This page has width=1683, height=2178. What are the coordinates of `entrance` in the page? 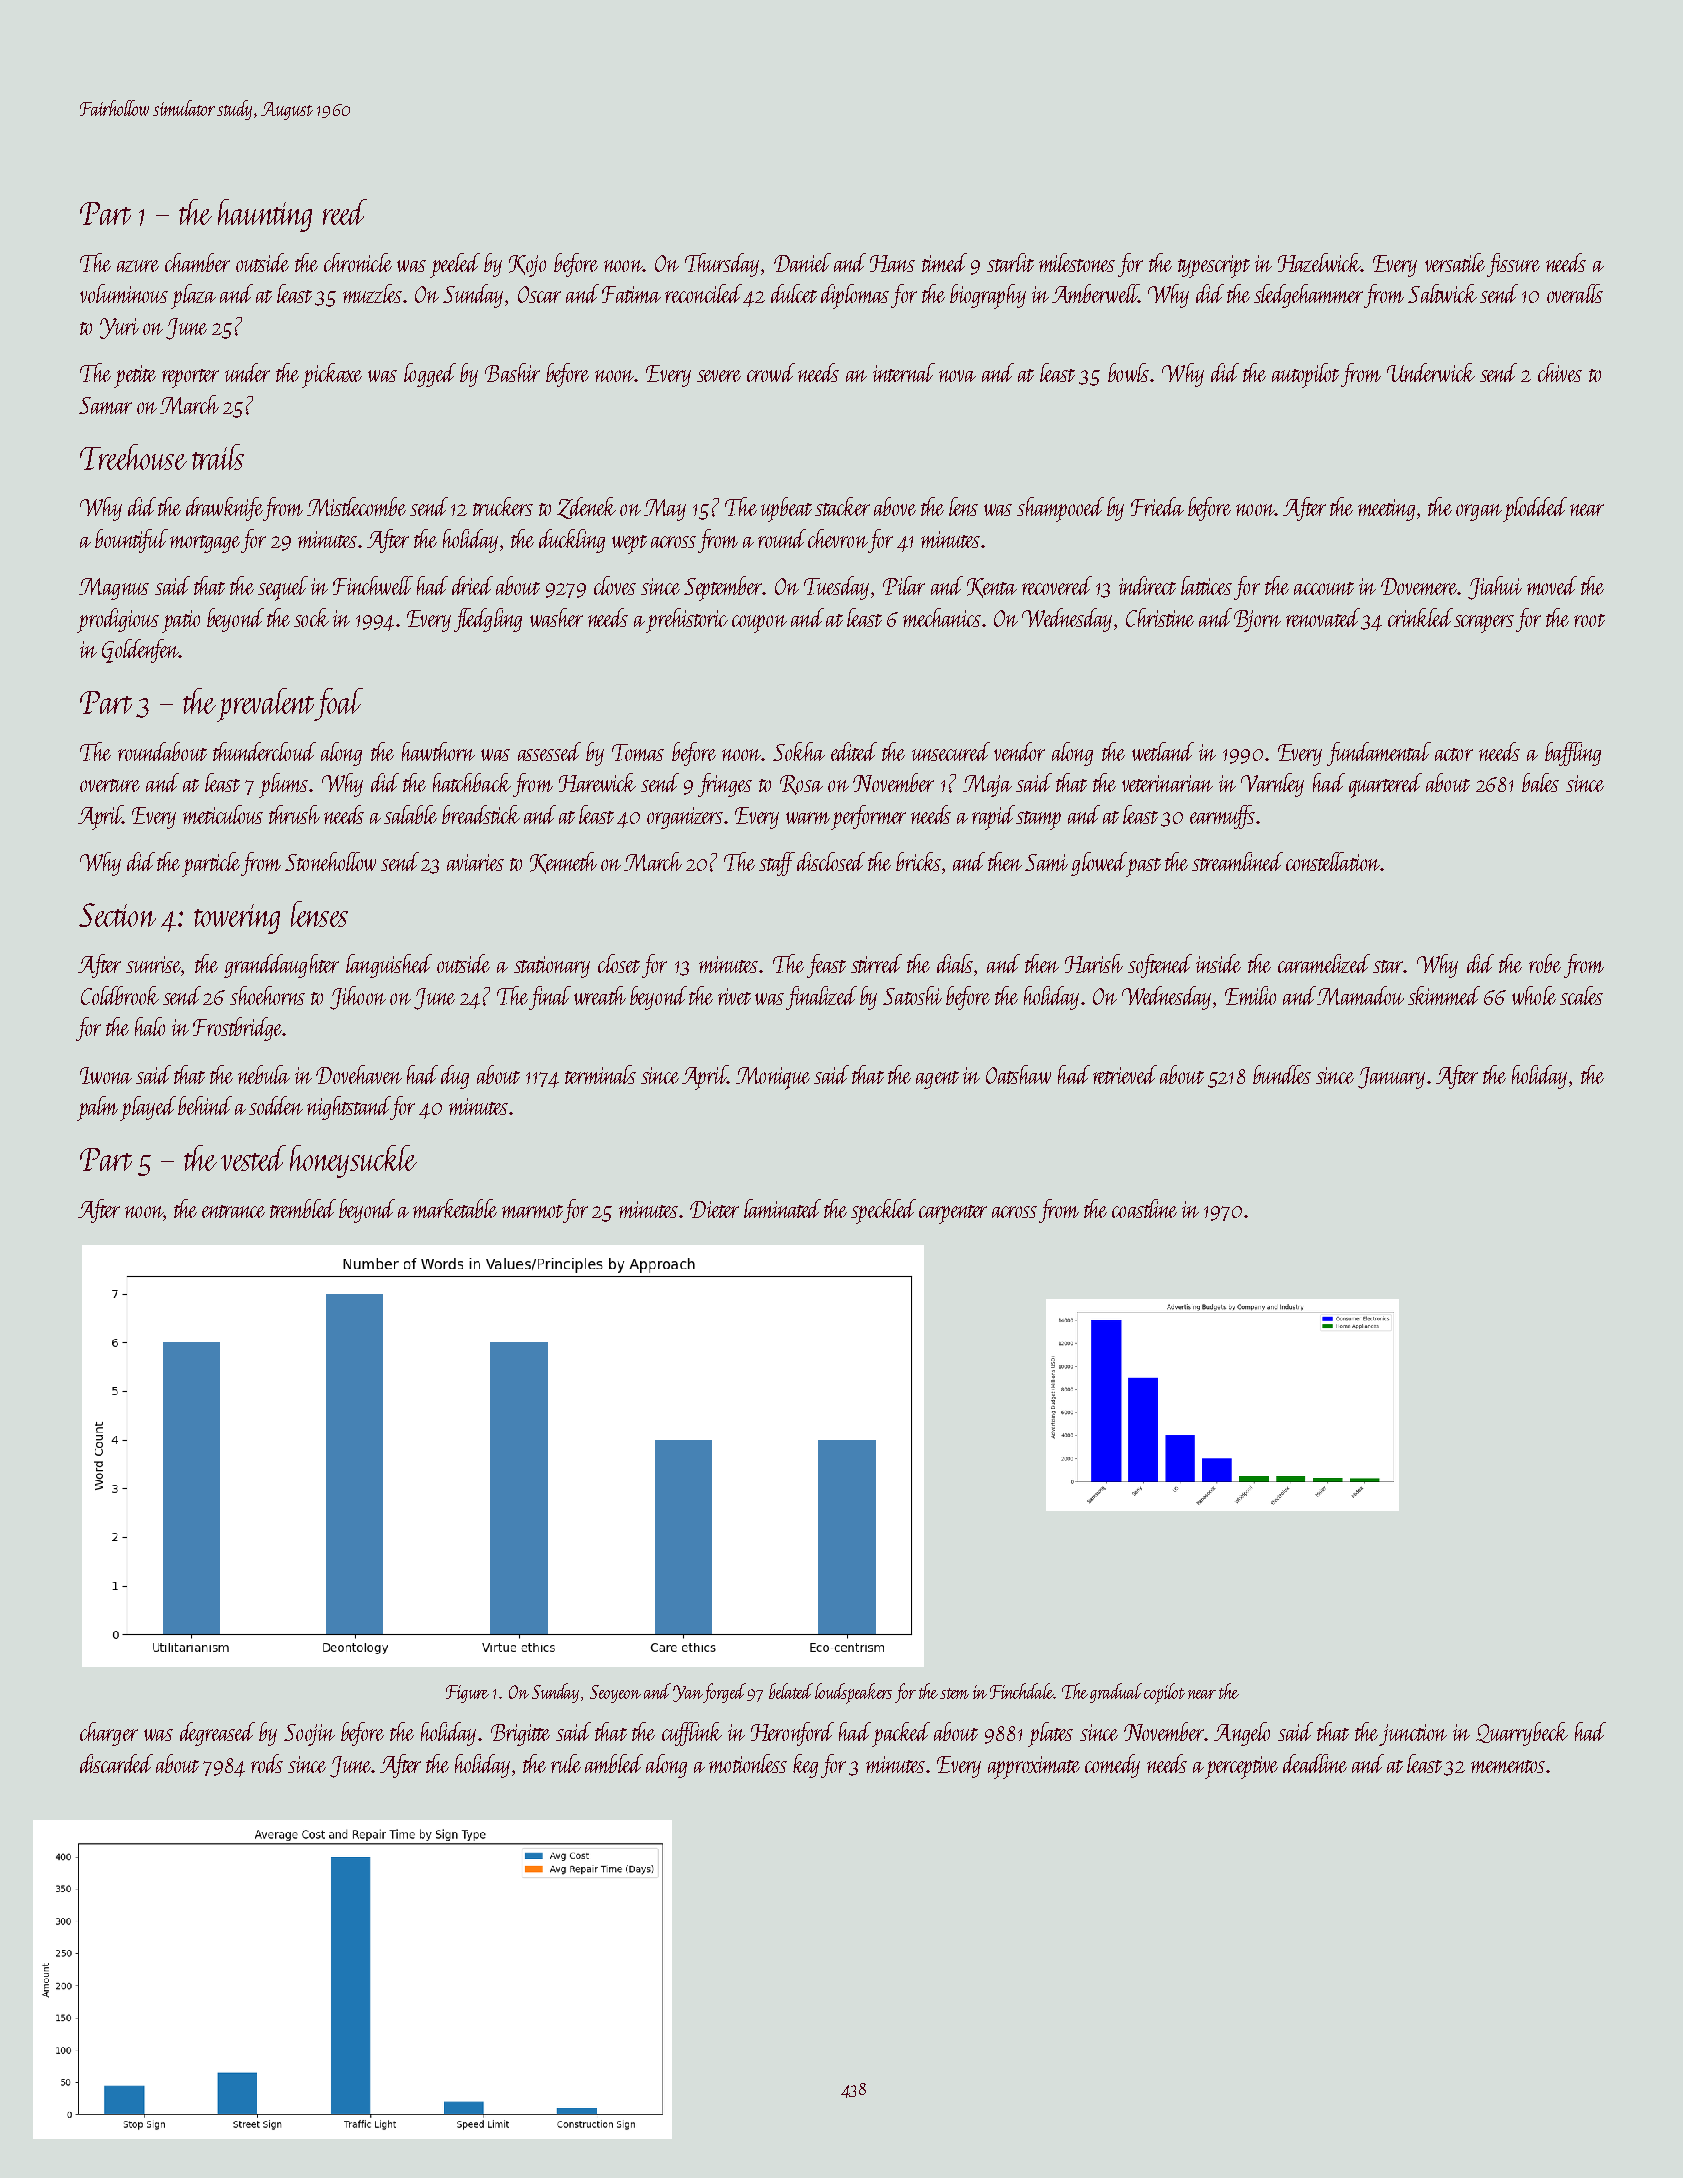 It's located at (233, 1211).
